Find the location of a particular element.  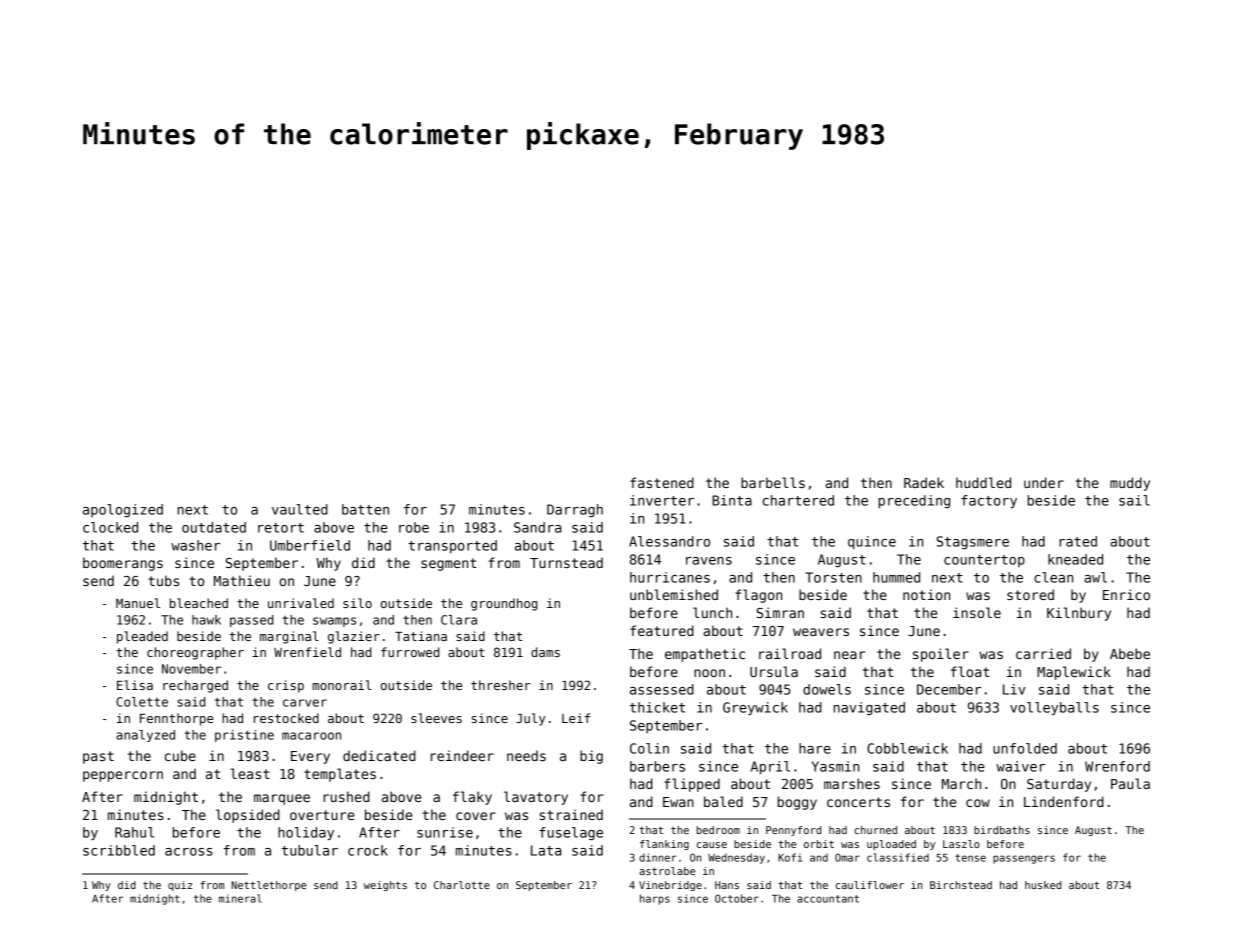

Rahul is located at coordinates (134, 832).
